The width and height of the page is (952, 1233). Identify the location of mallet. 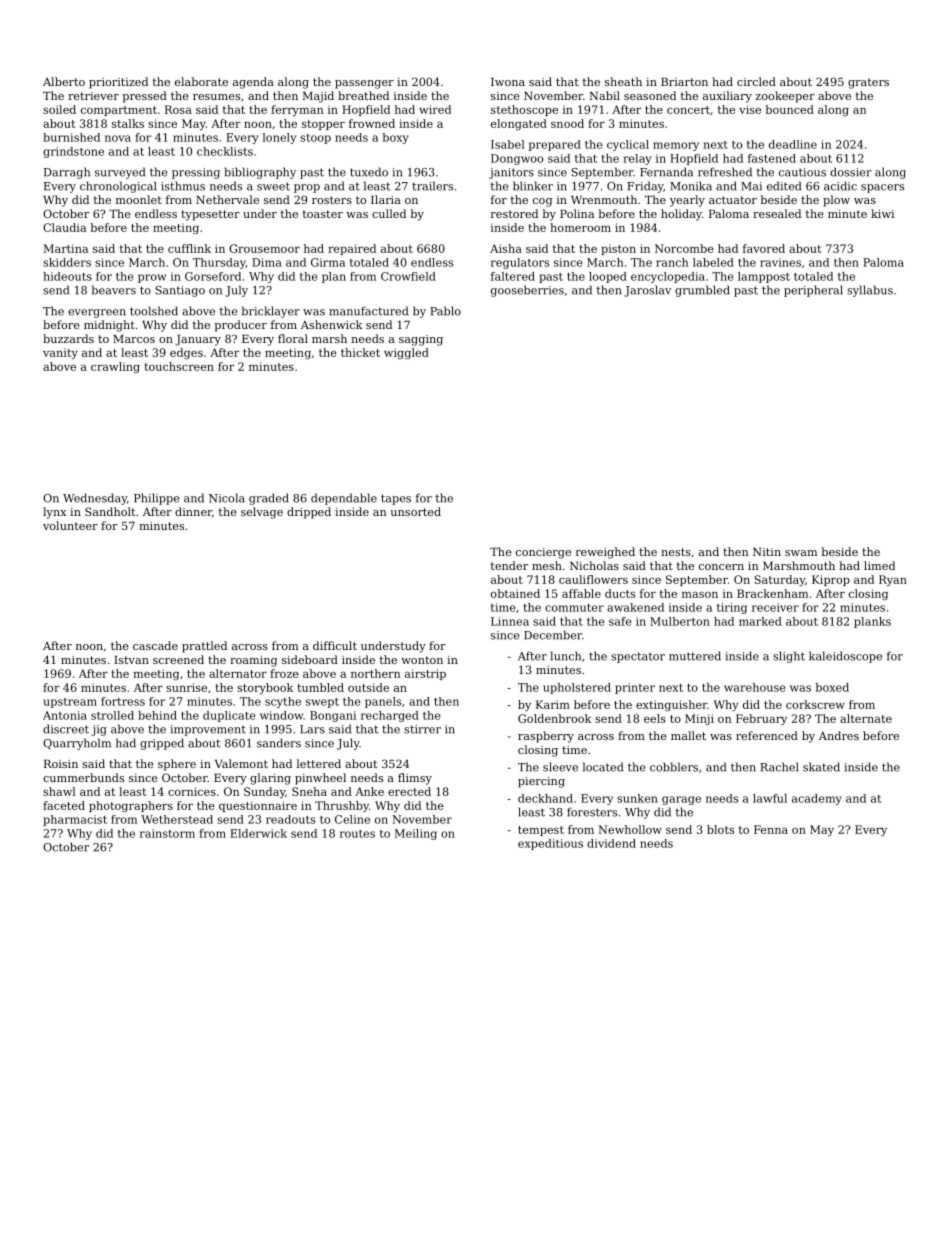
(688, 735).
